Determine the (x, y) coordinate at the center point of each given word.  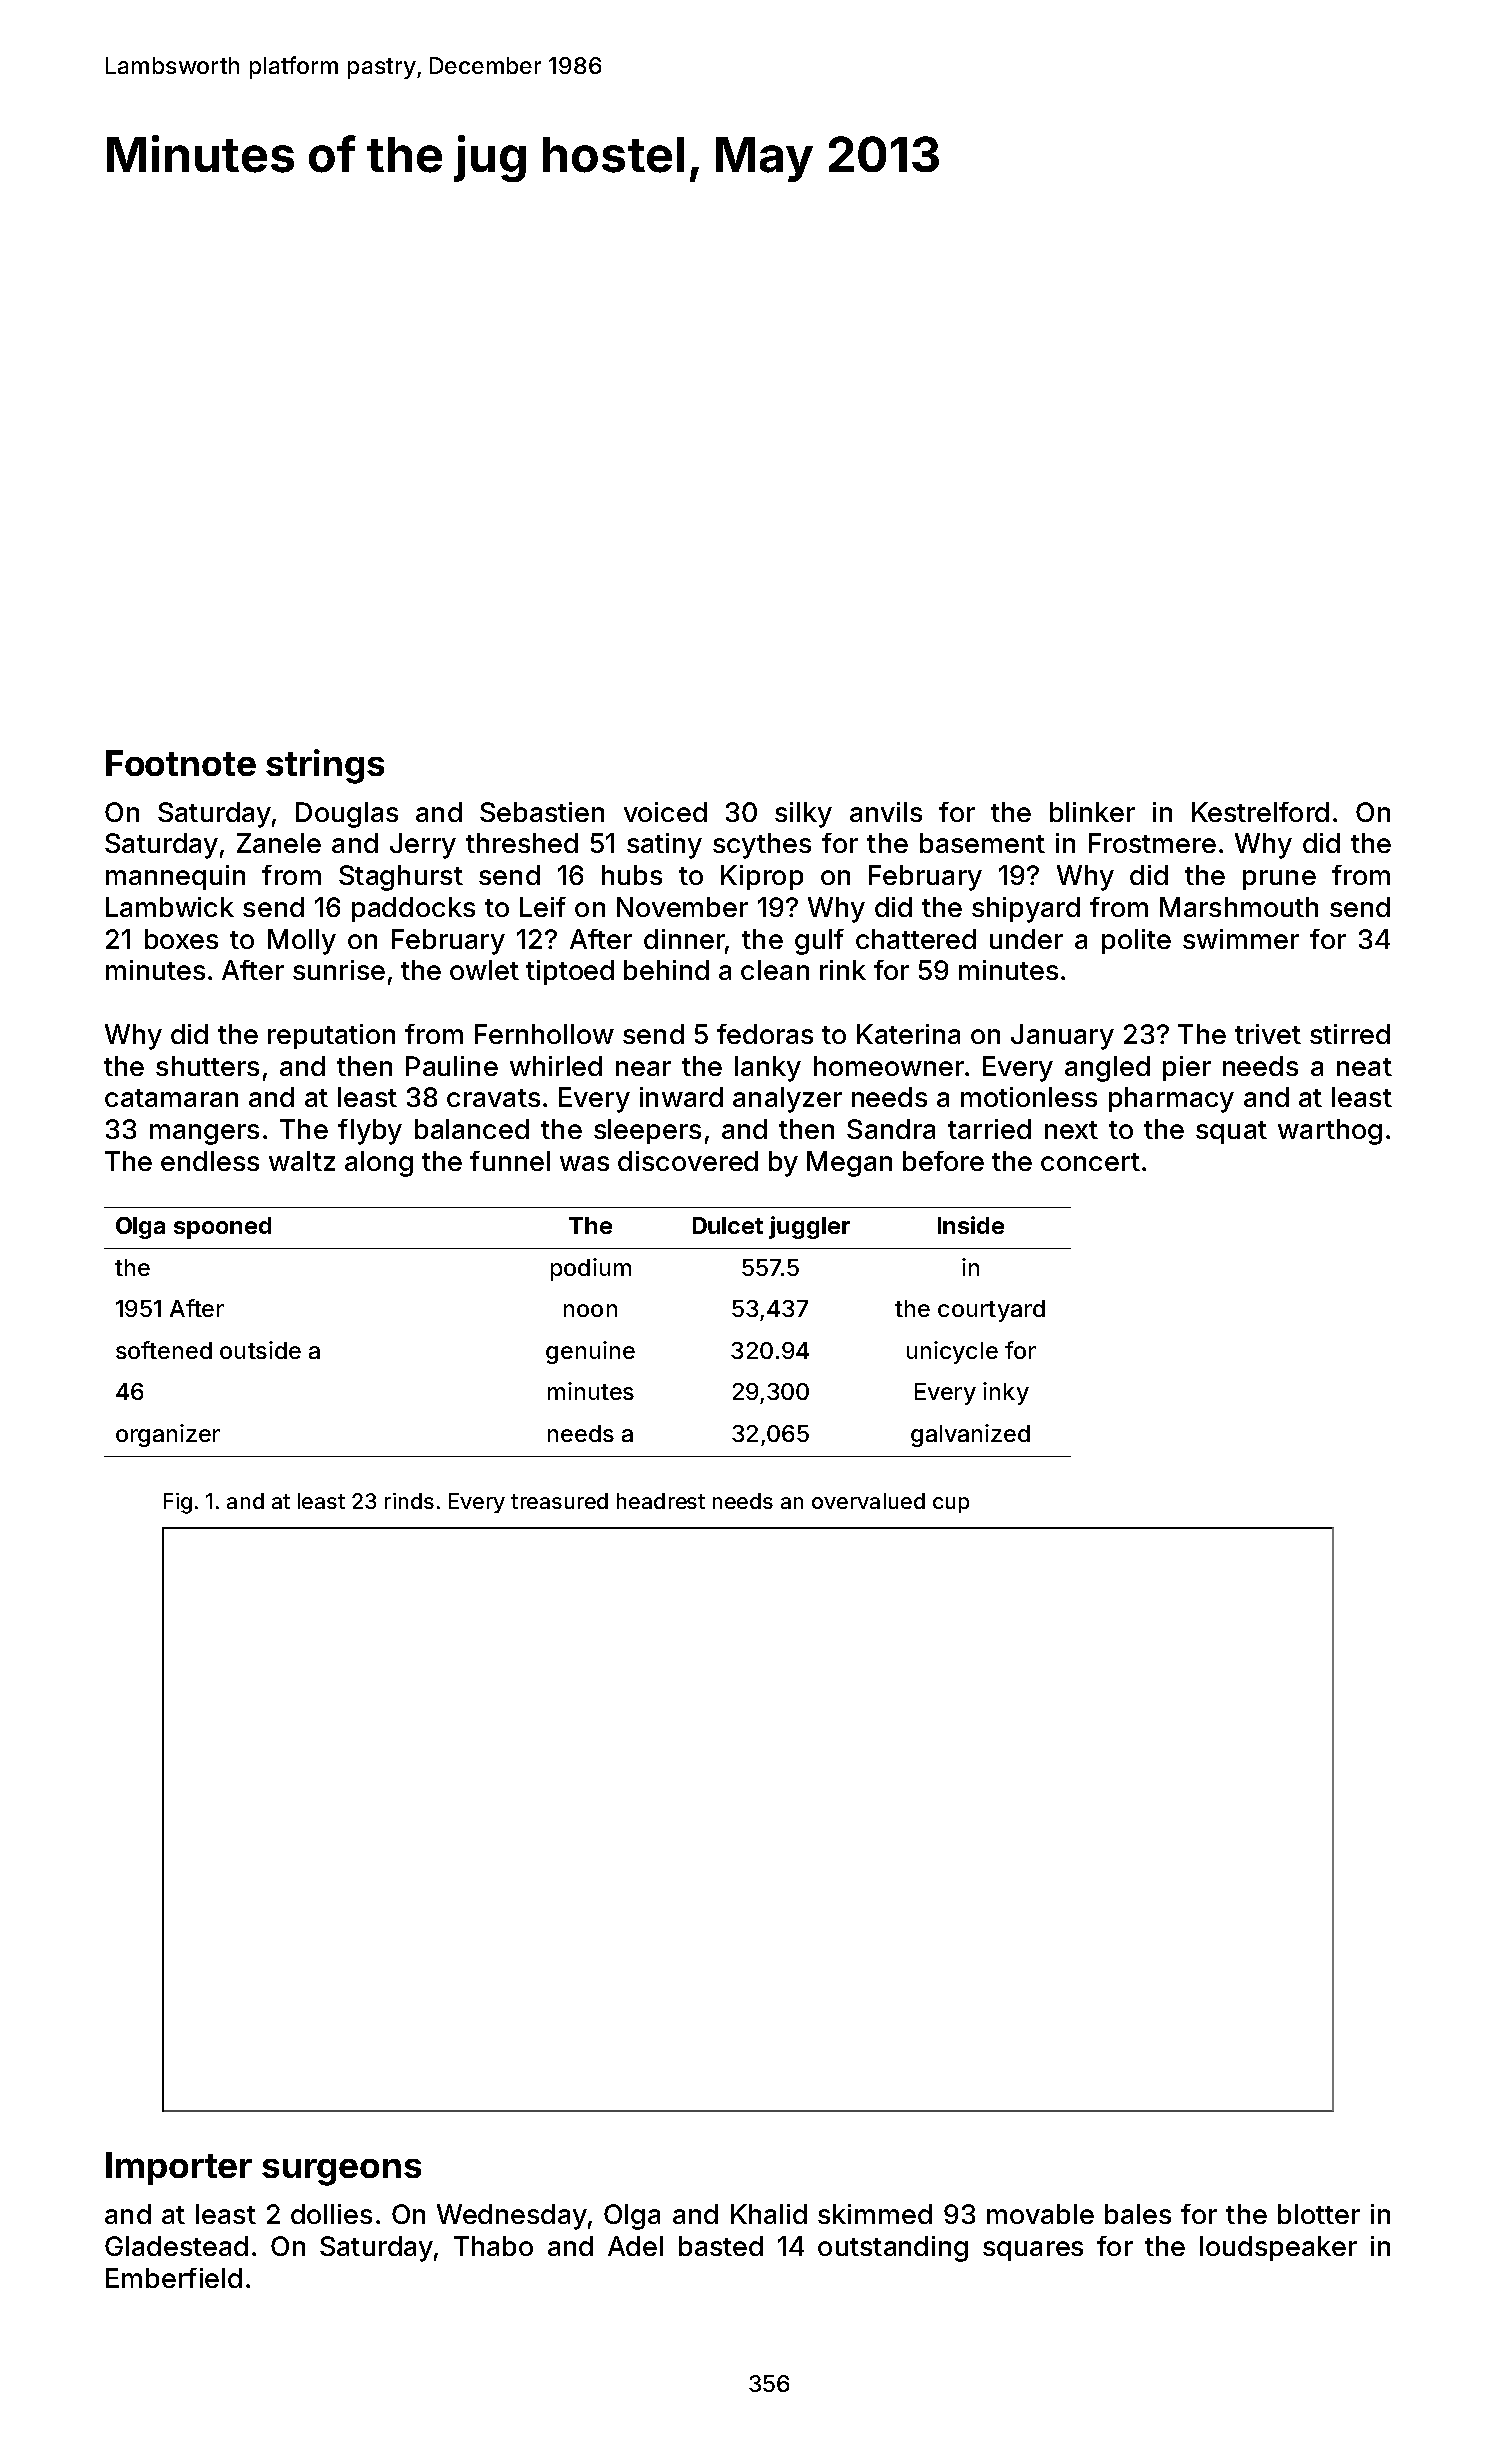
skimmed (875, 2214)
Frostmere (1152, 843)
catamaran (171, 1098)
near (643, 1068)
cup (951, 1505)
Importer (179, 2168)
